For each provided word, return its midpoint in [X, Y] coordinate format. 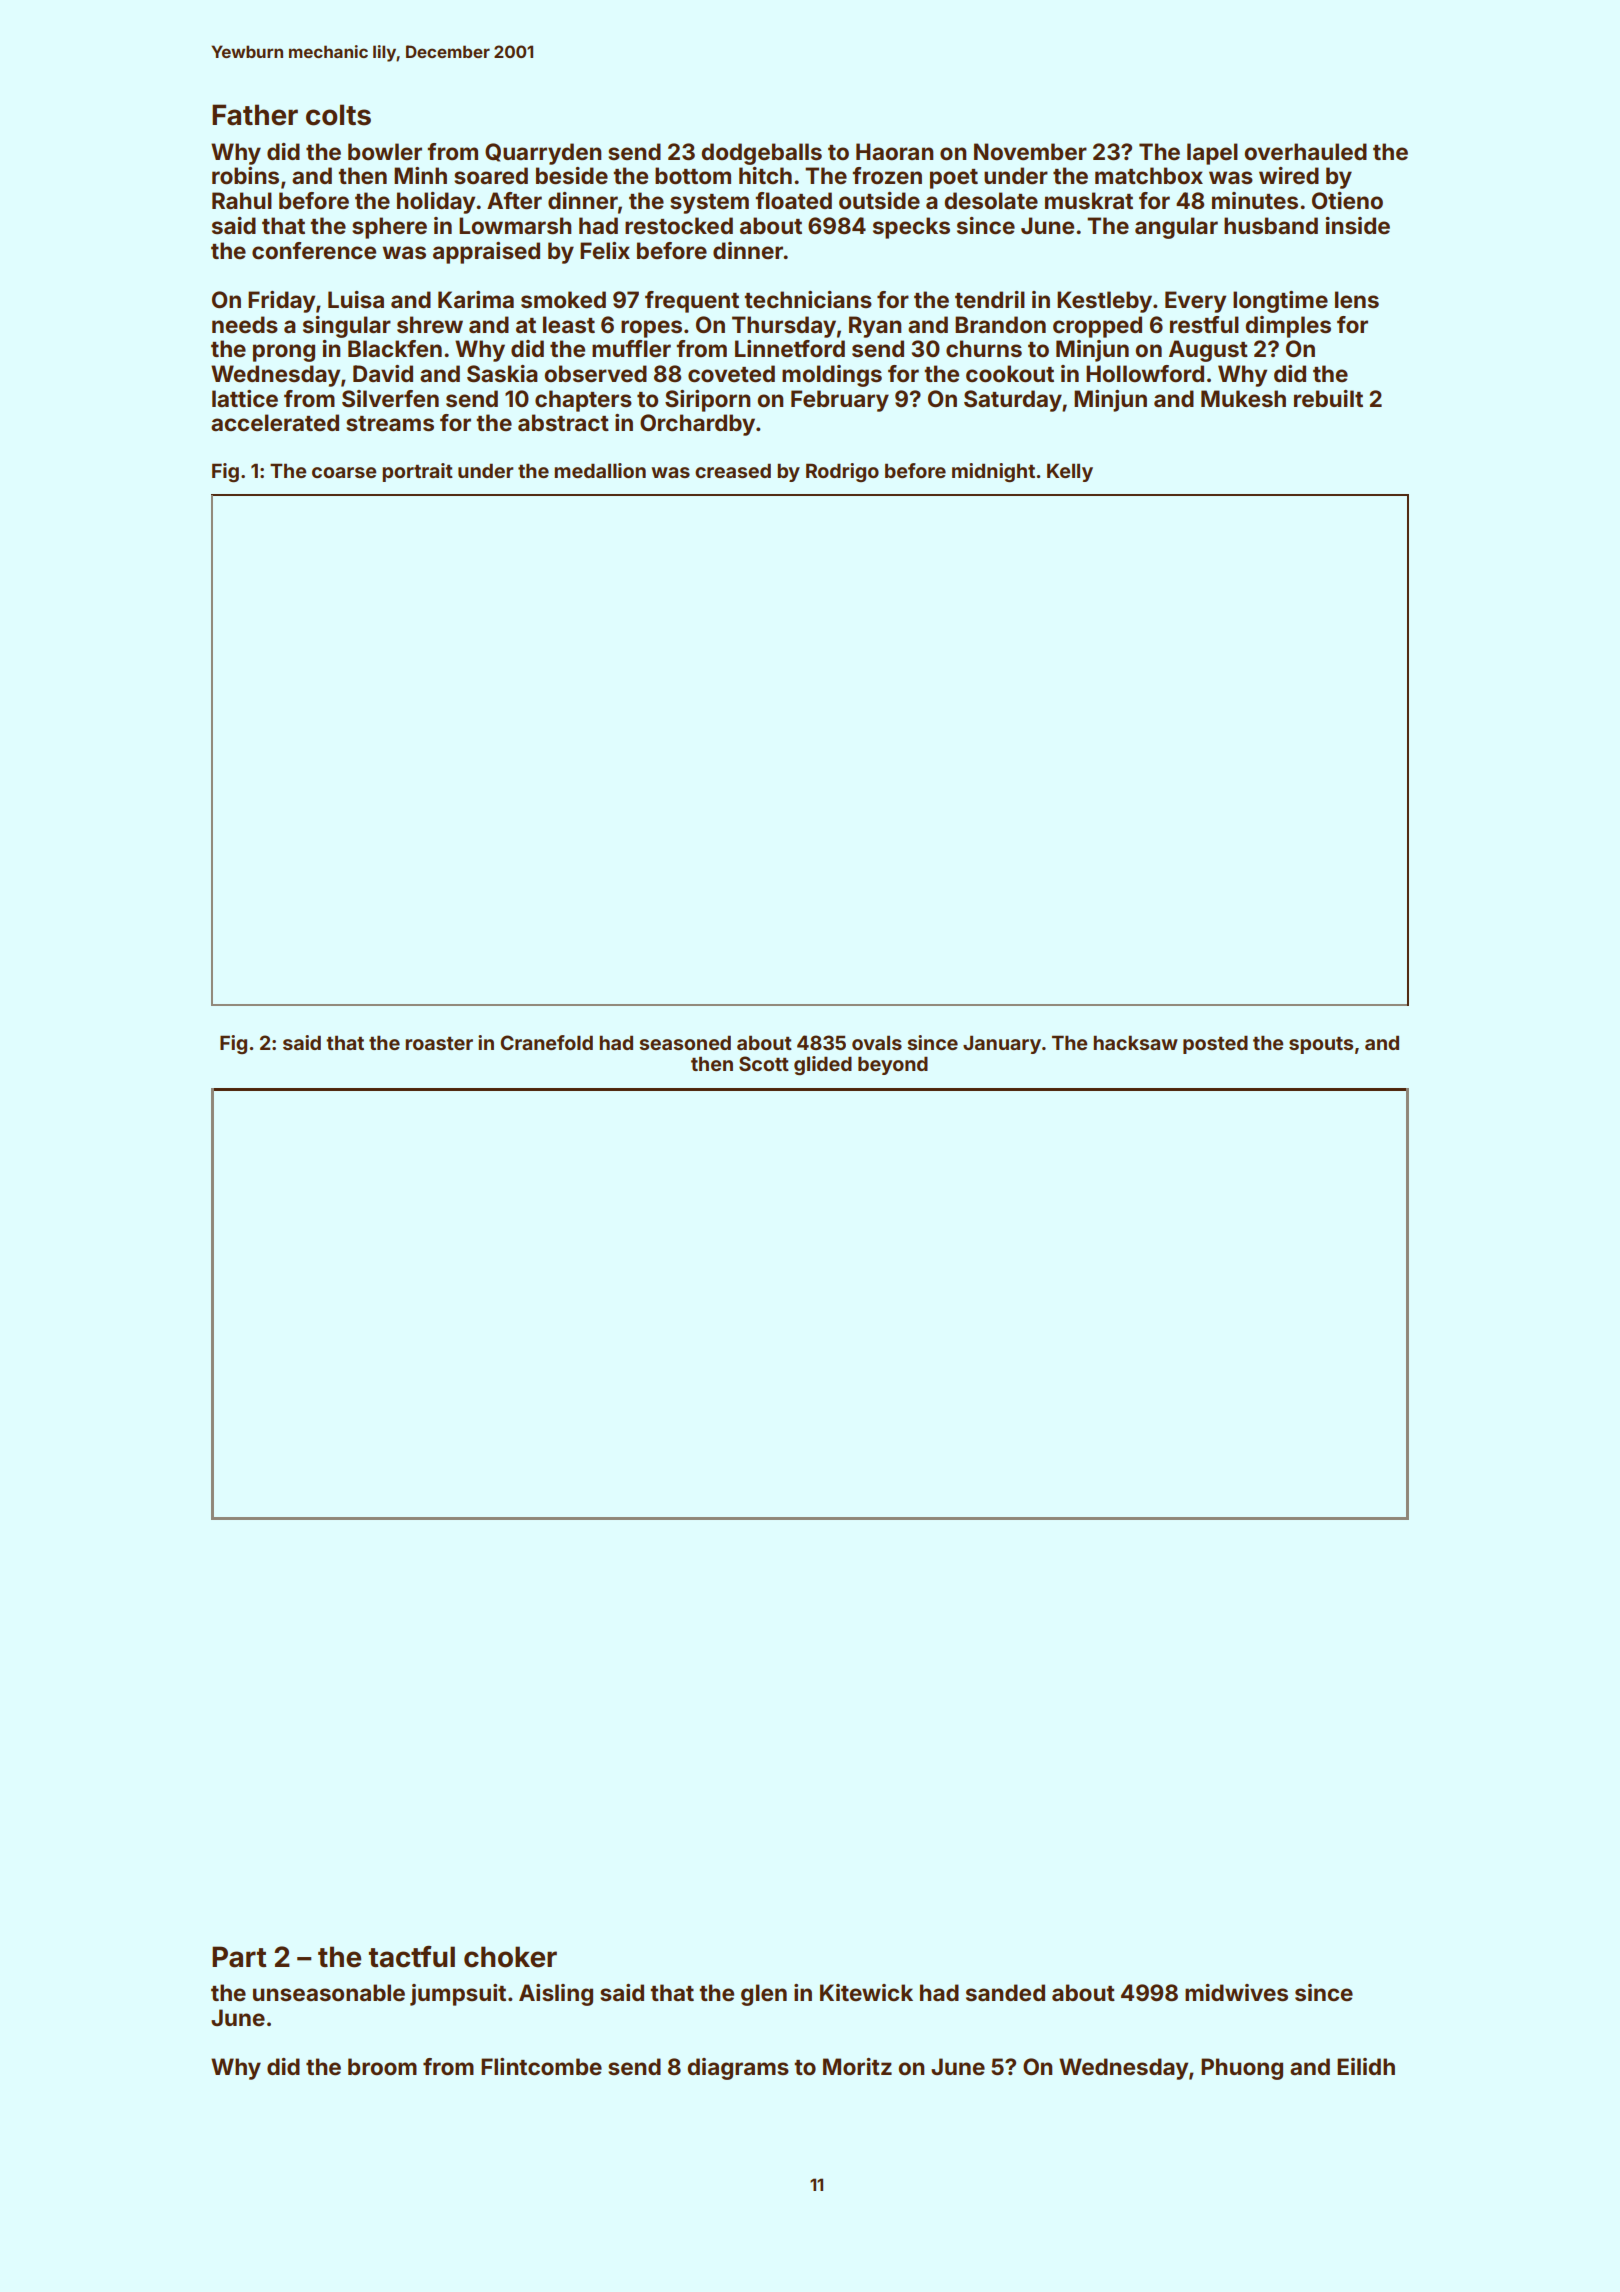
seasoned [685, 1042]
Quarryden [543, 154]
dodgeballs [761, 154]
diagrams [738, 2069]
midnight [993, 472]
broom [382, 2067]
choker [510, 1957]
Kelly [1070, 472]
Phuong [1242, 2069]
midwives [1236, 1992]
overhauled [1305, 151]
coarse [344, 472]
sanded [1005, 1993]
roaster [439, 1043]
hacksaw [1135, 1042]
